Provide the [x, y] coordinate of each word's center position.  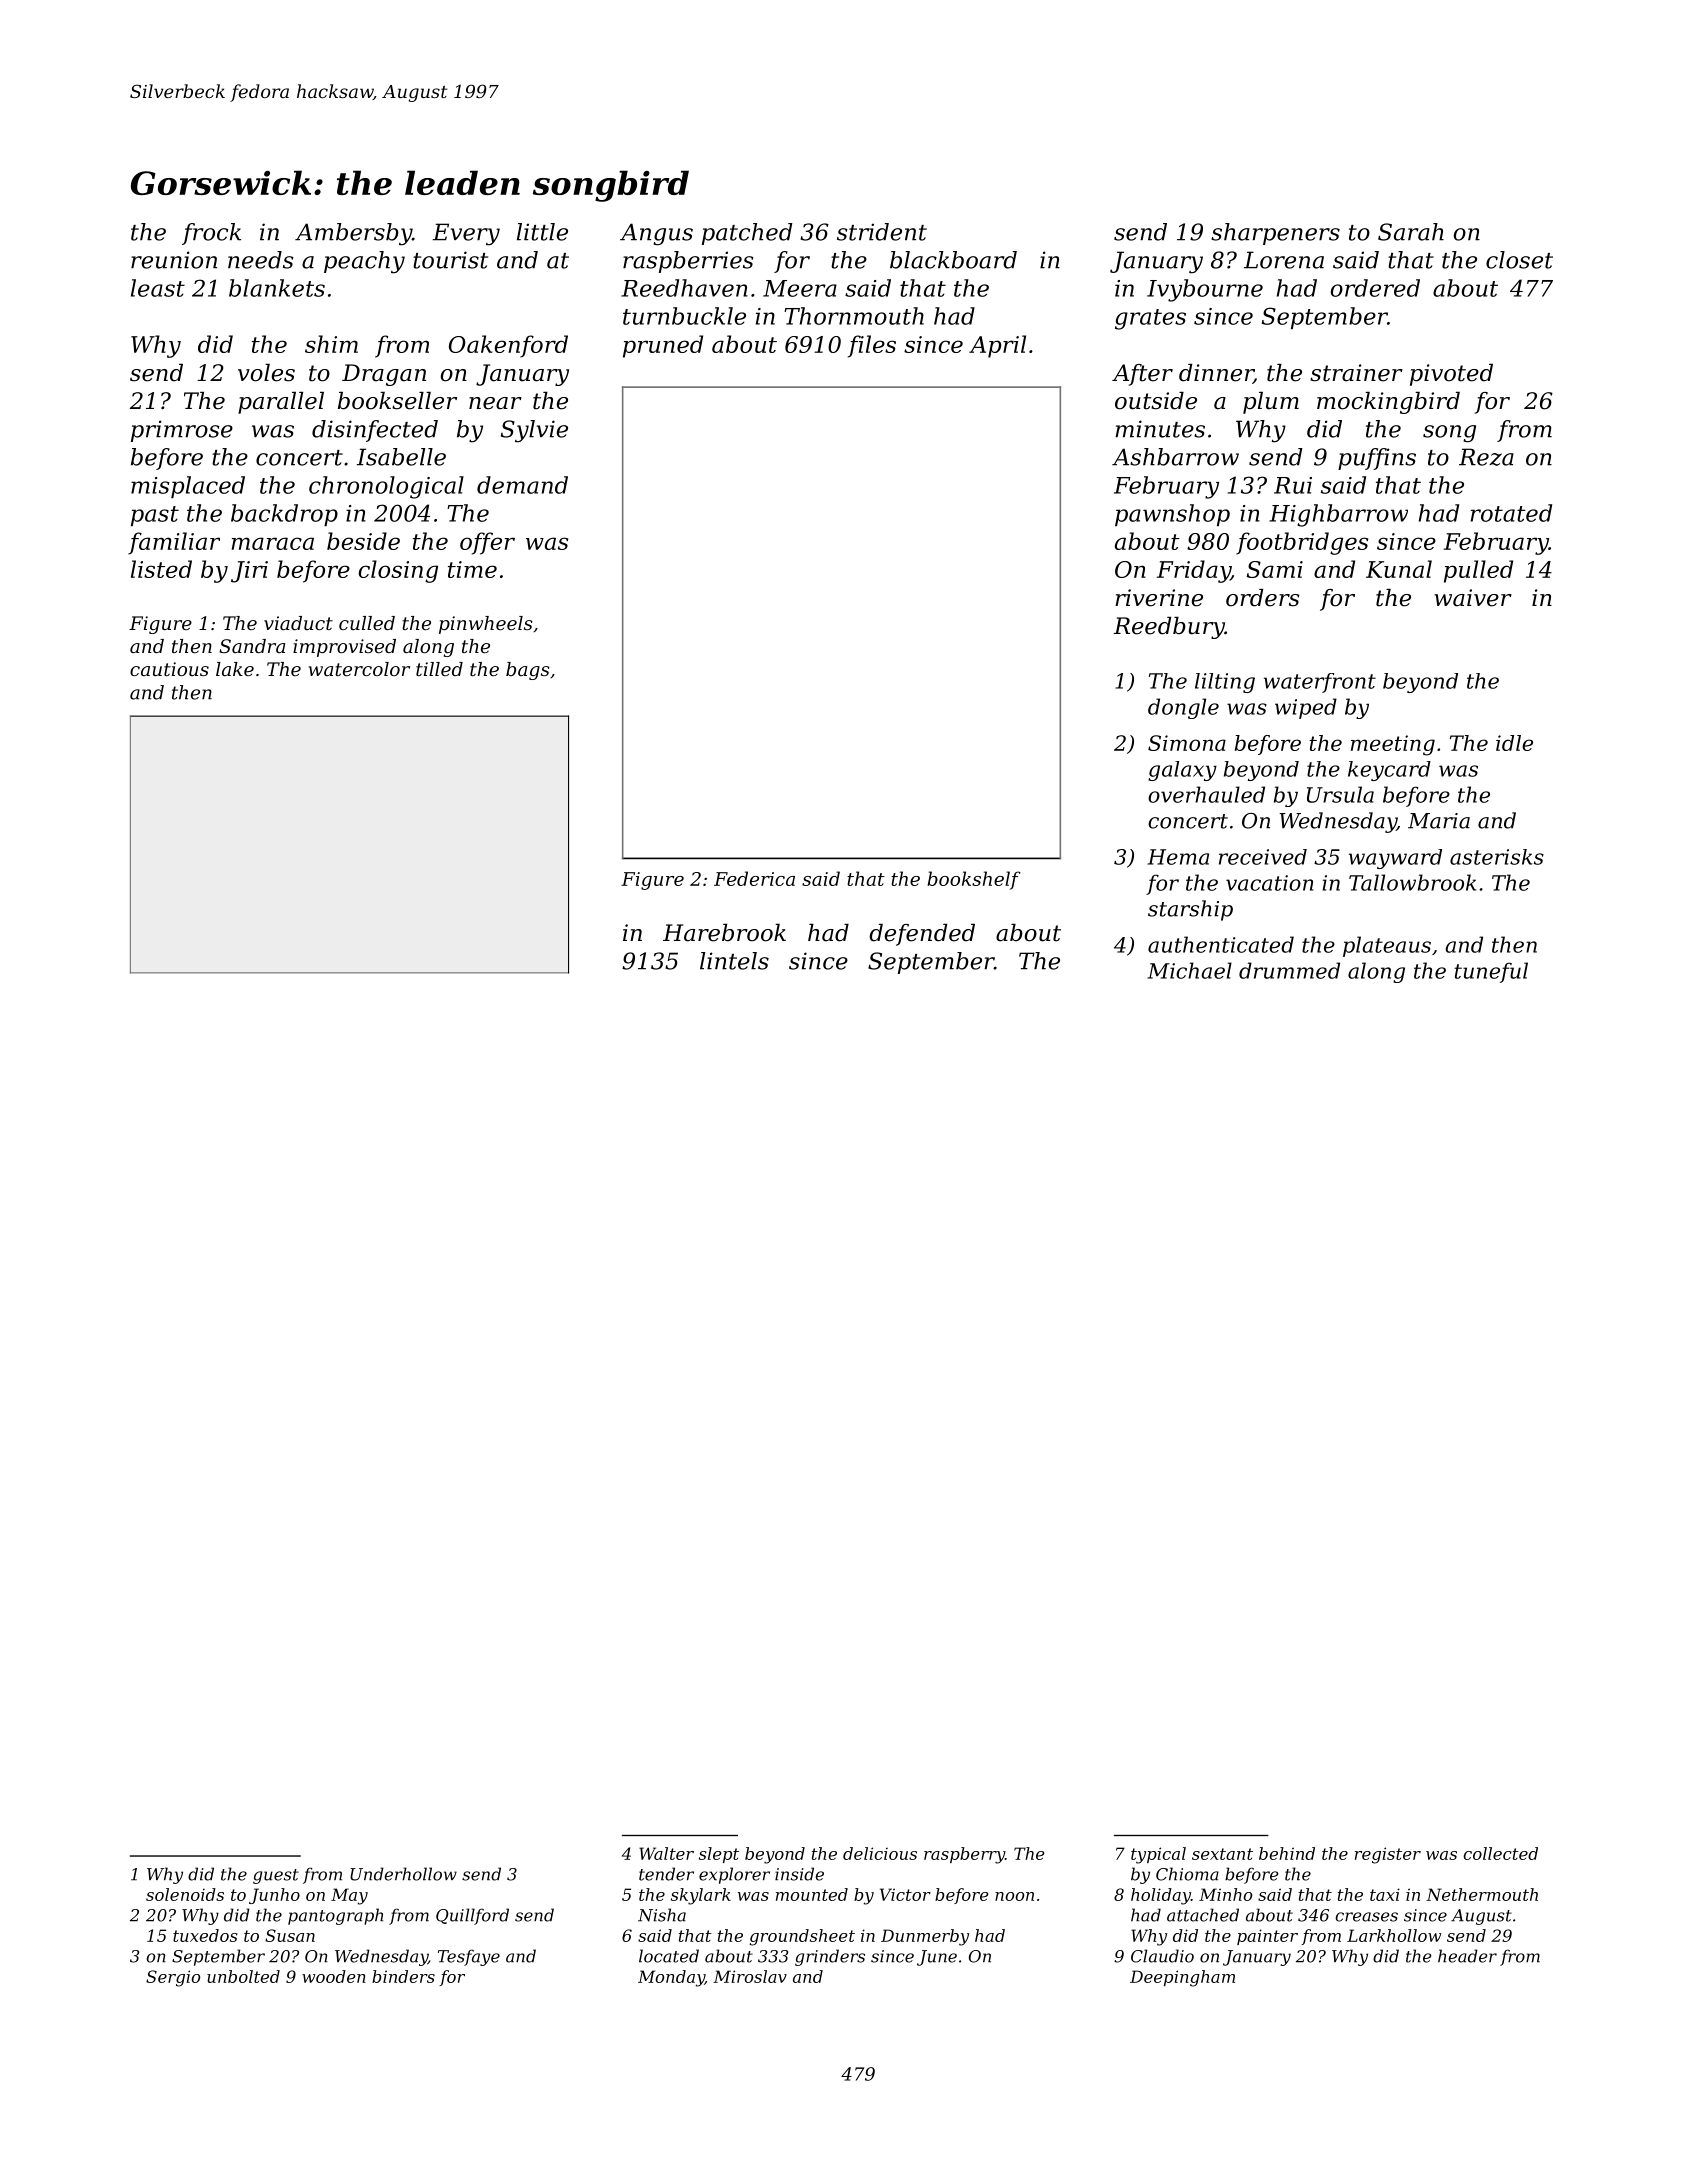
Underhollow [403, 1874]
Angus [656, 234]
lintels [734, 961]
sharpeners [1275, 234]
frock [211, 234]
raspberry [964, 1855]
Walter [666, 1853]
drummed [1289, 970]
